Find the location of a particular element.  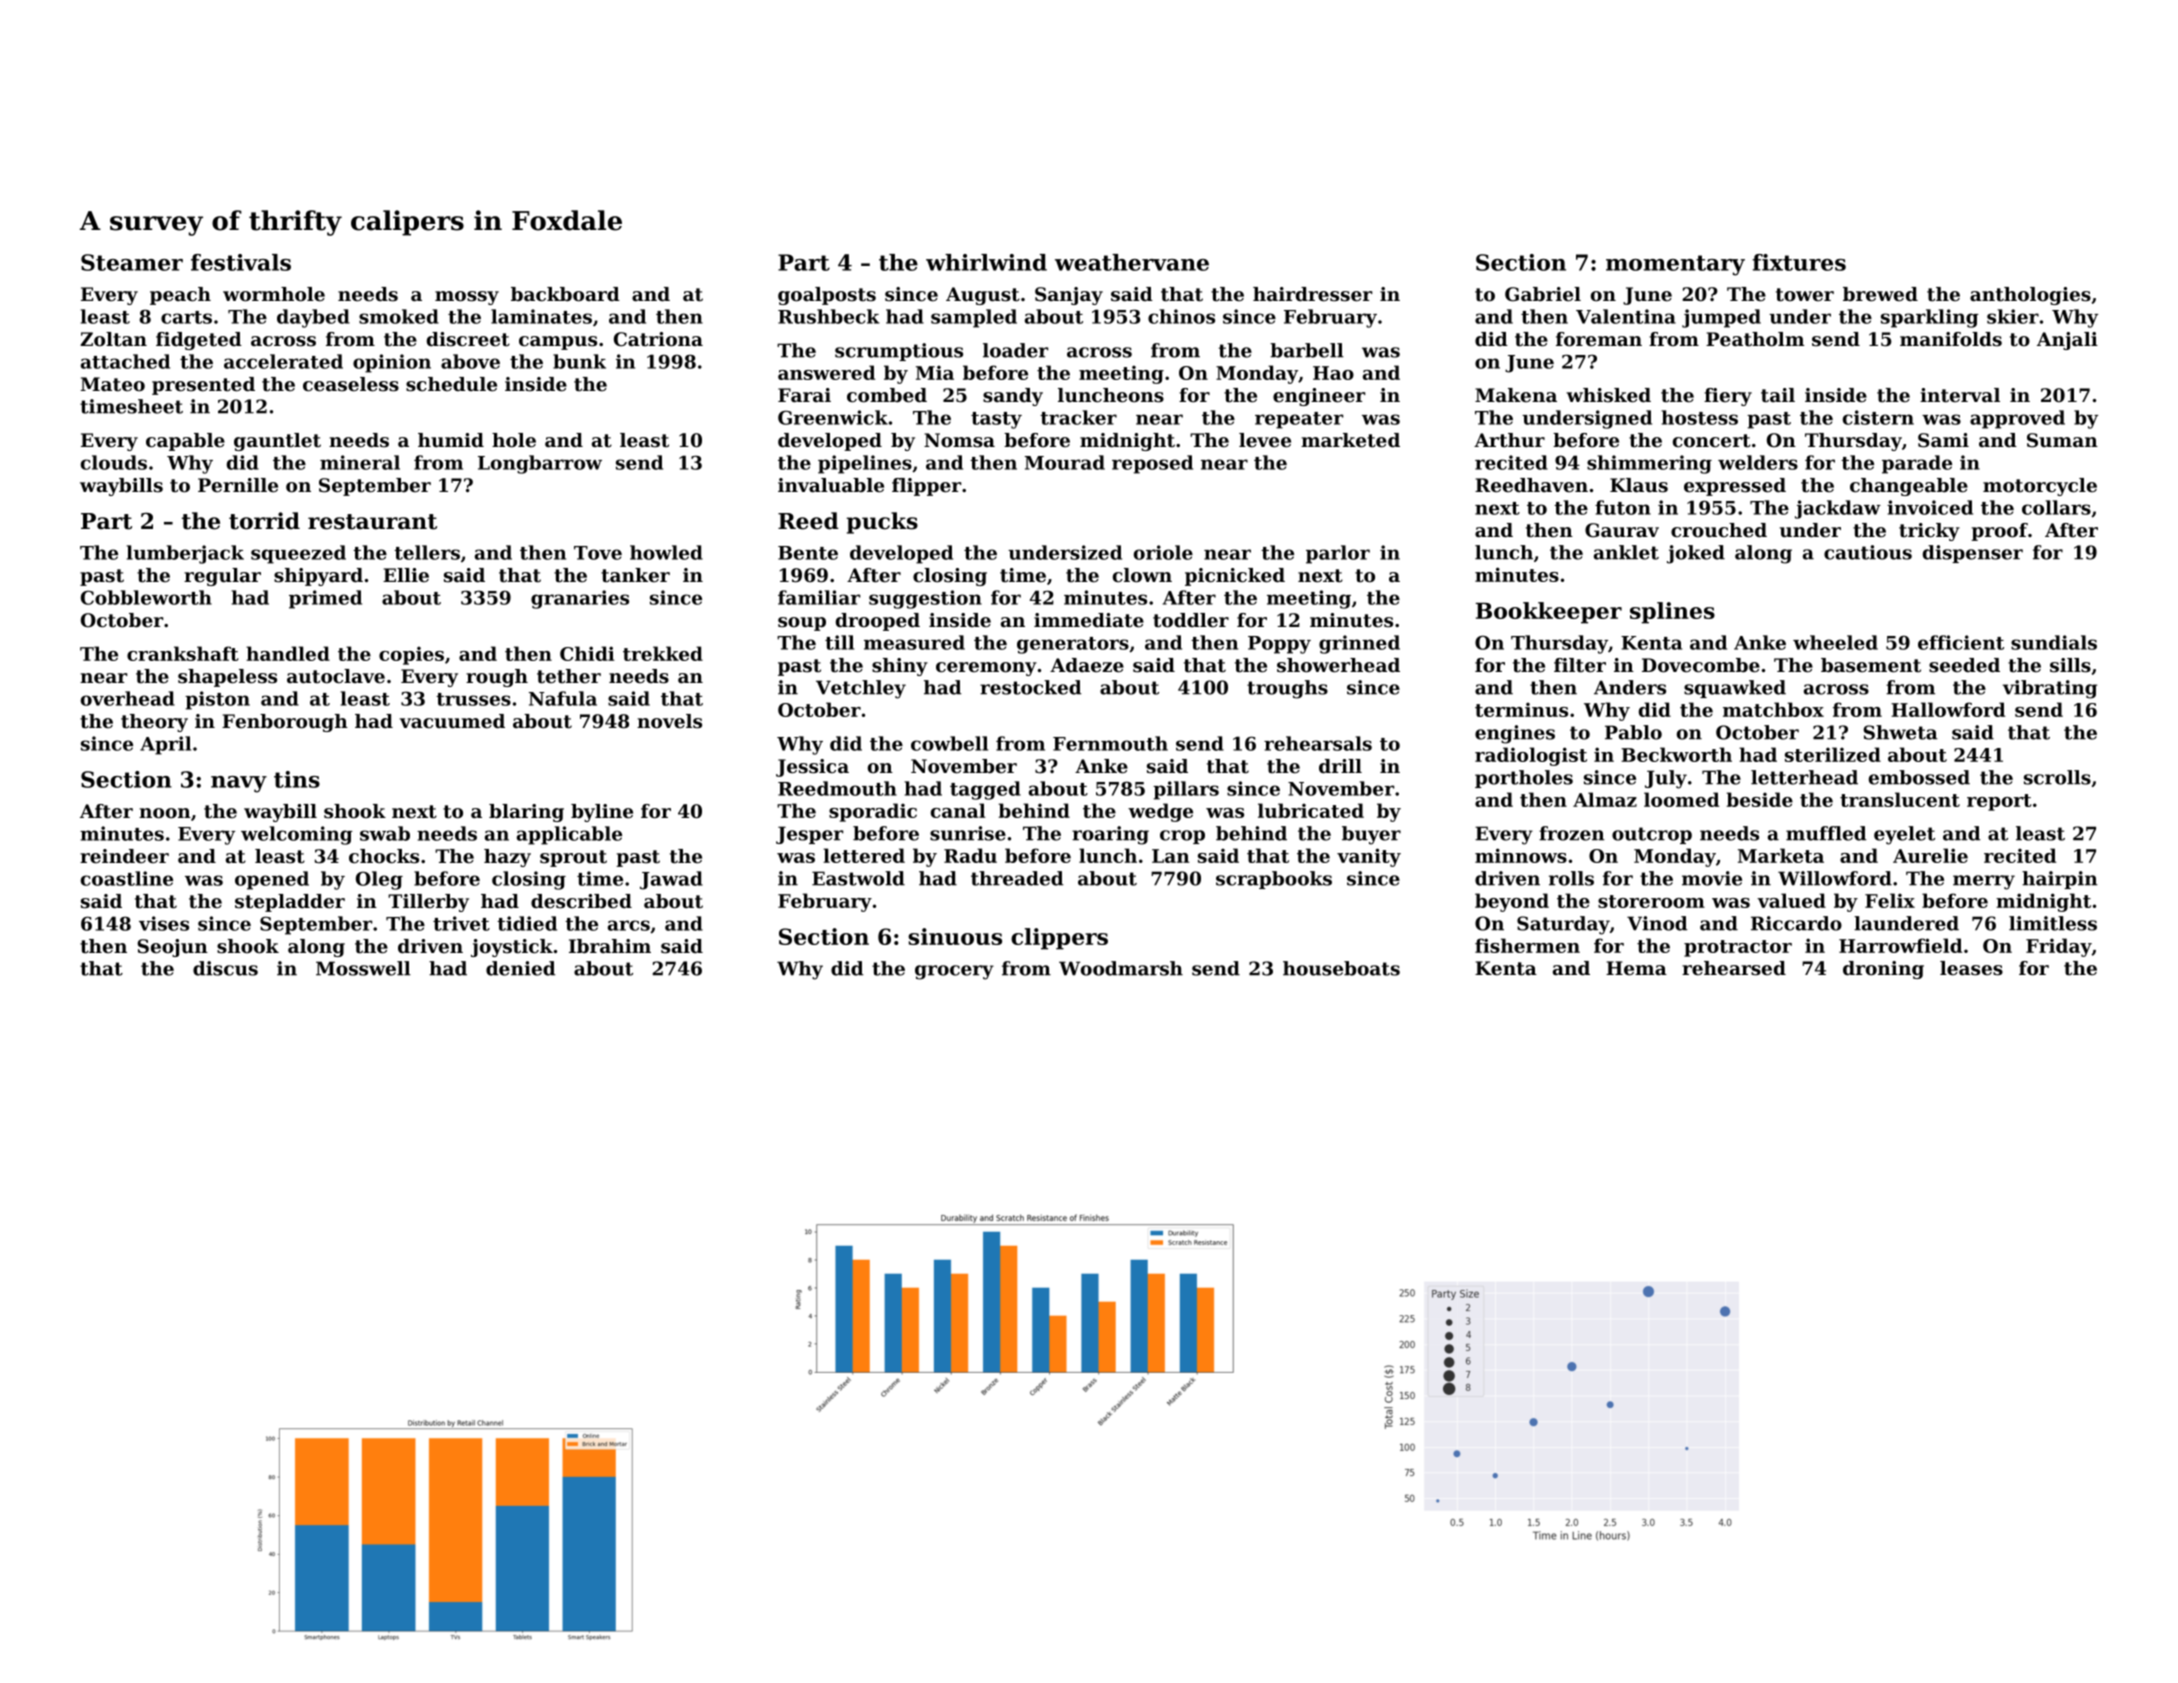

Steamer is located at coordinates (132, 262).
